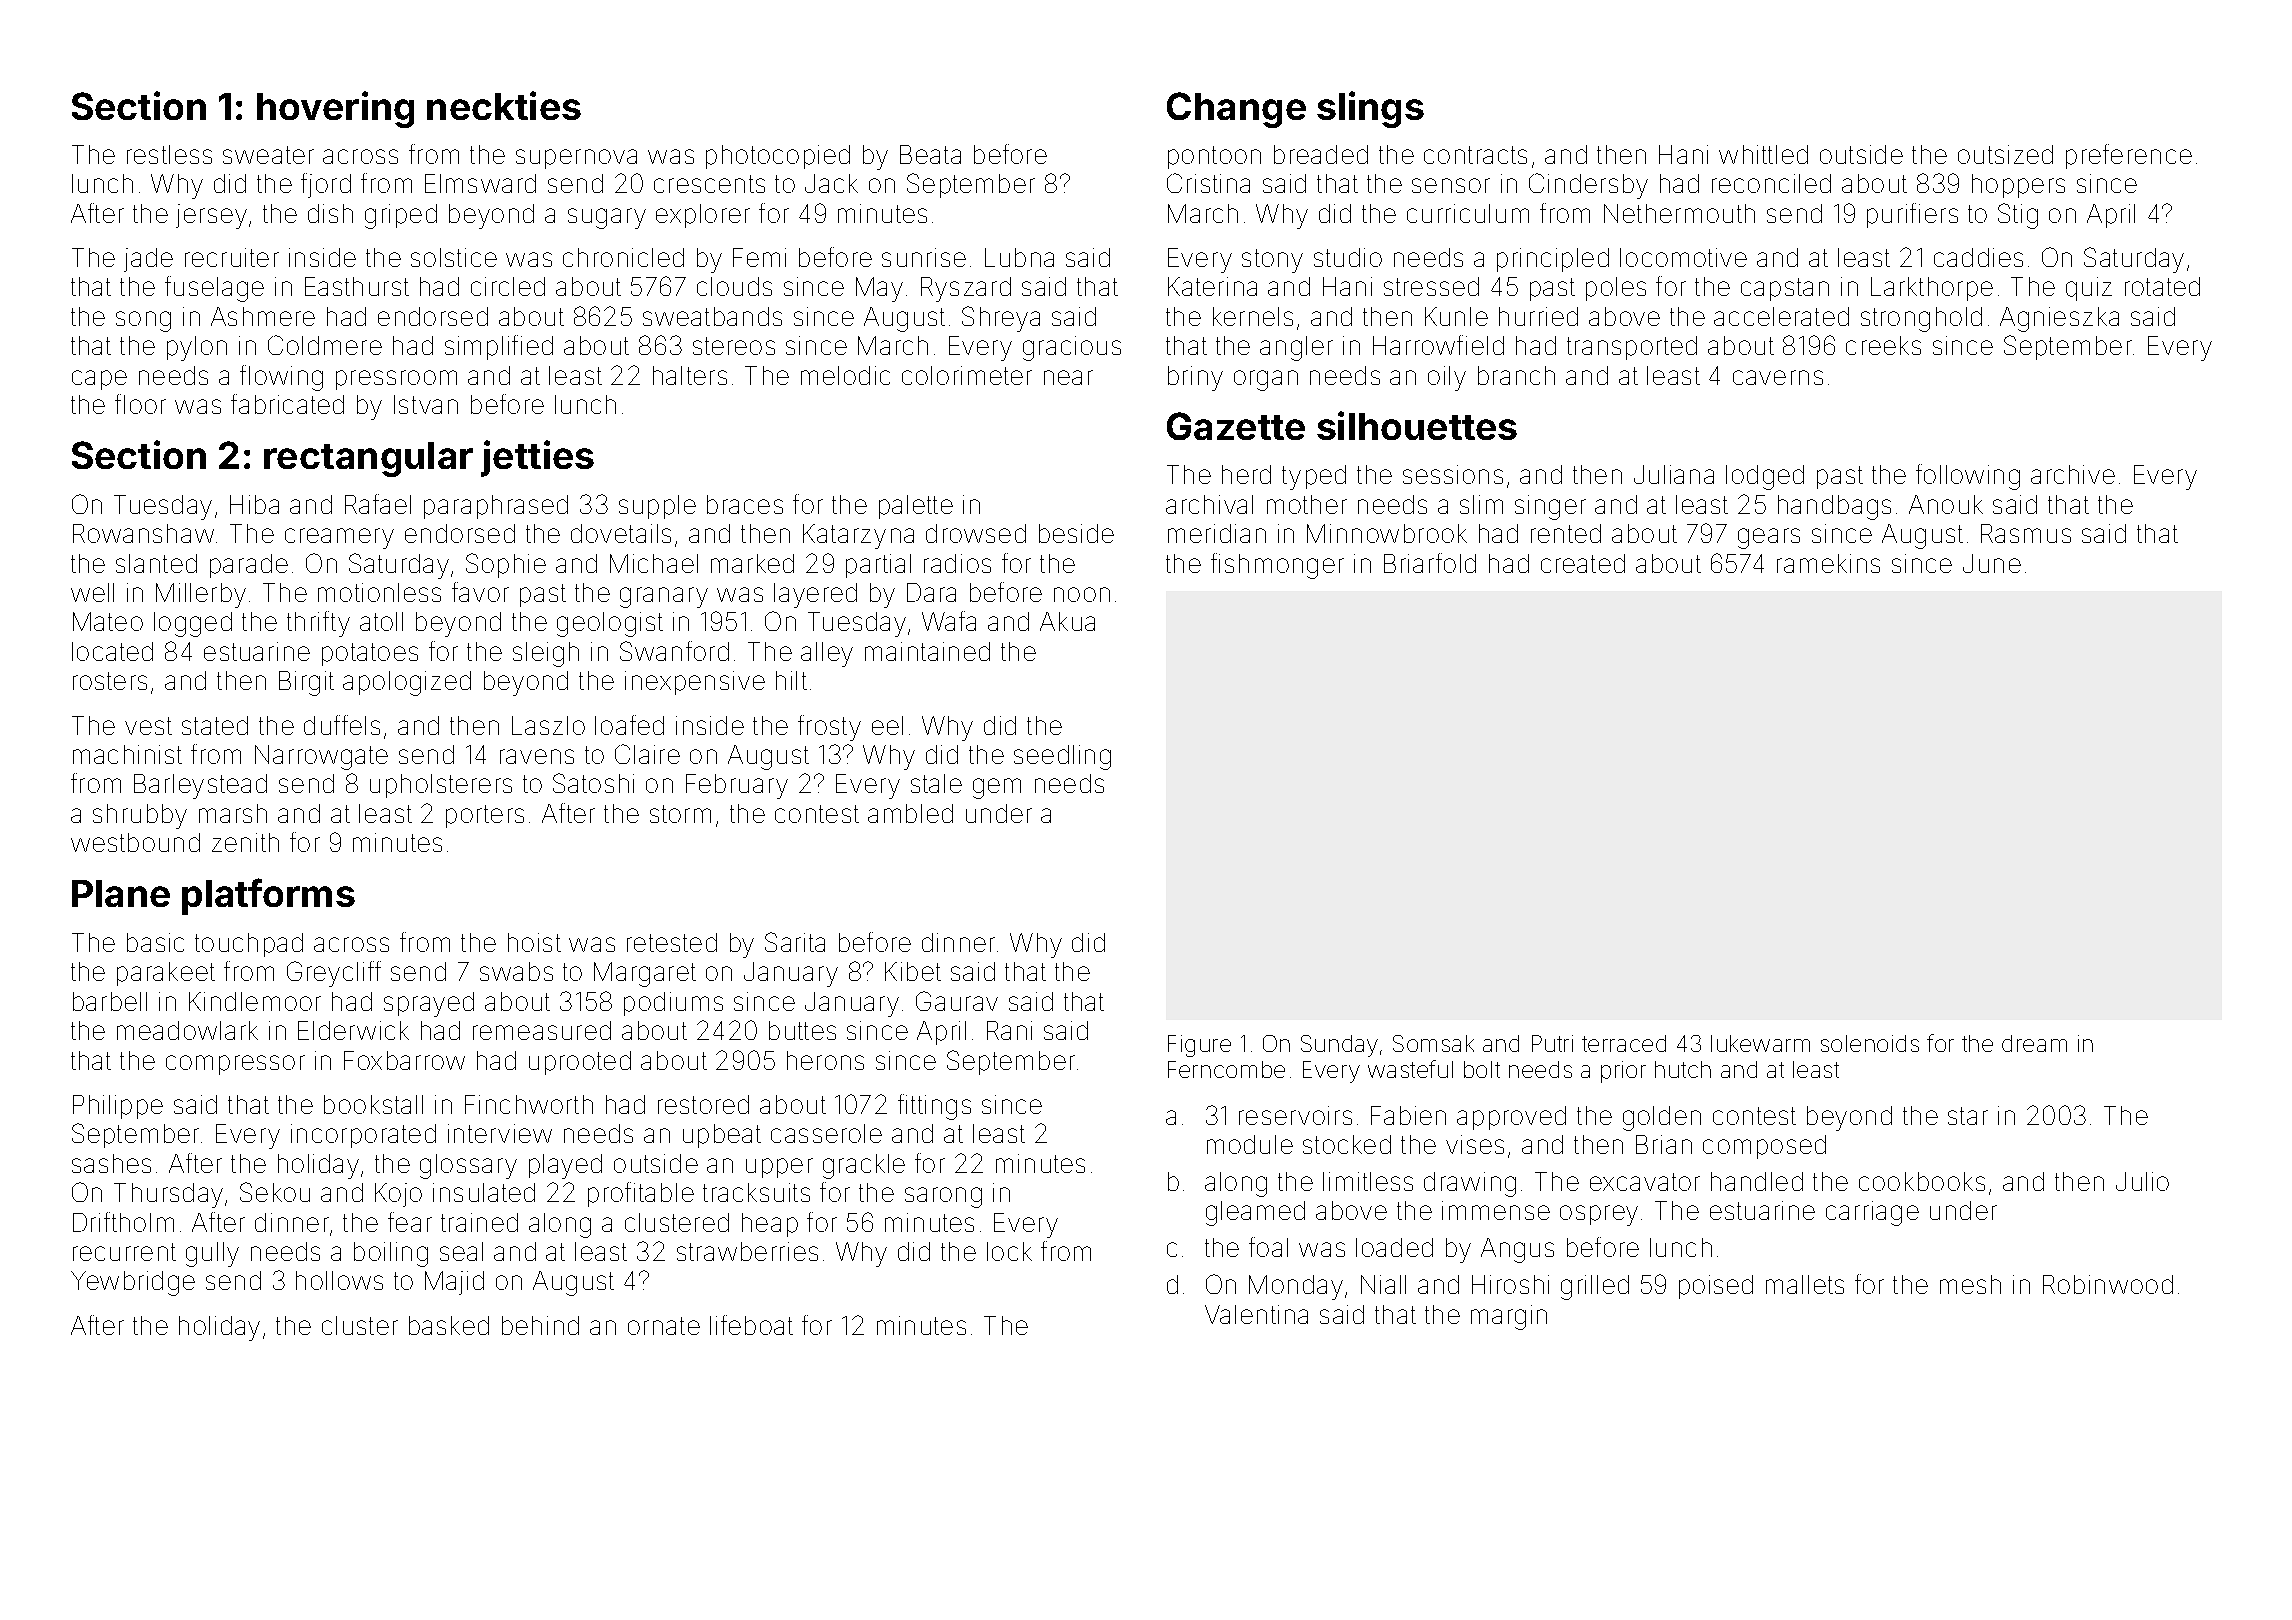 The image size is (2292, 1620). What do you see at coordinates (997, 788) in the screenshot?
I see `gem` at bounding box center [997, 788].
